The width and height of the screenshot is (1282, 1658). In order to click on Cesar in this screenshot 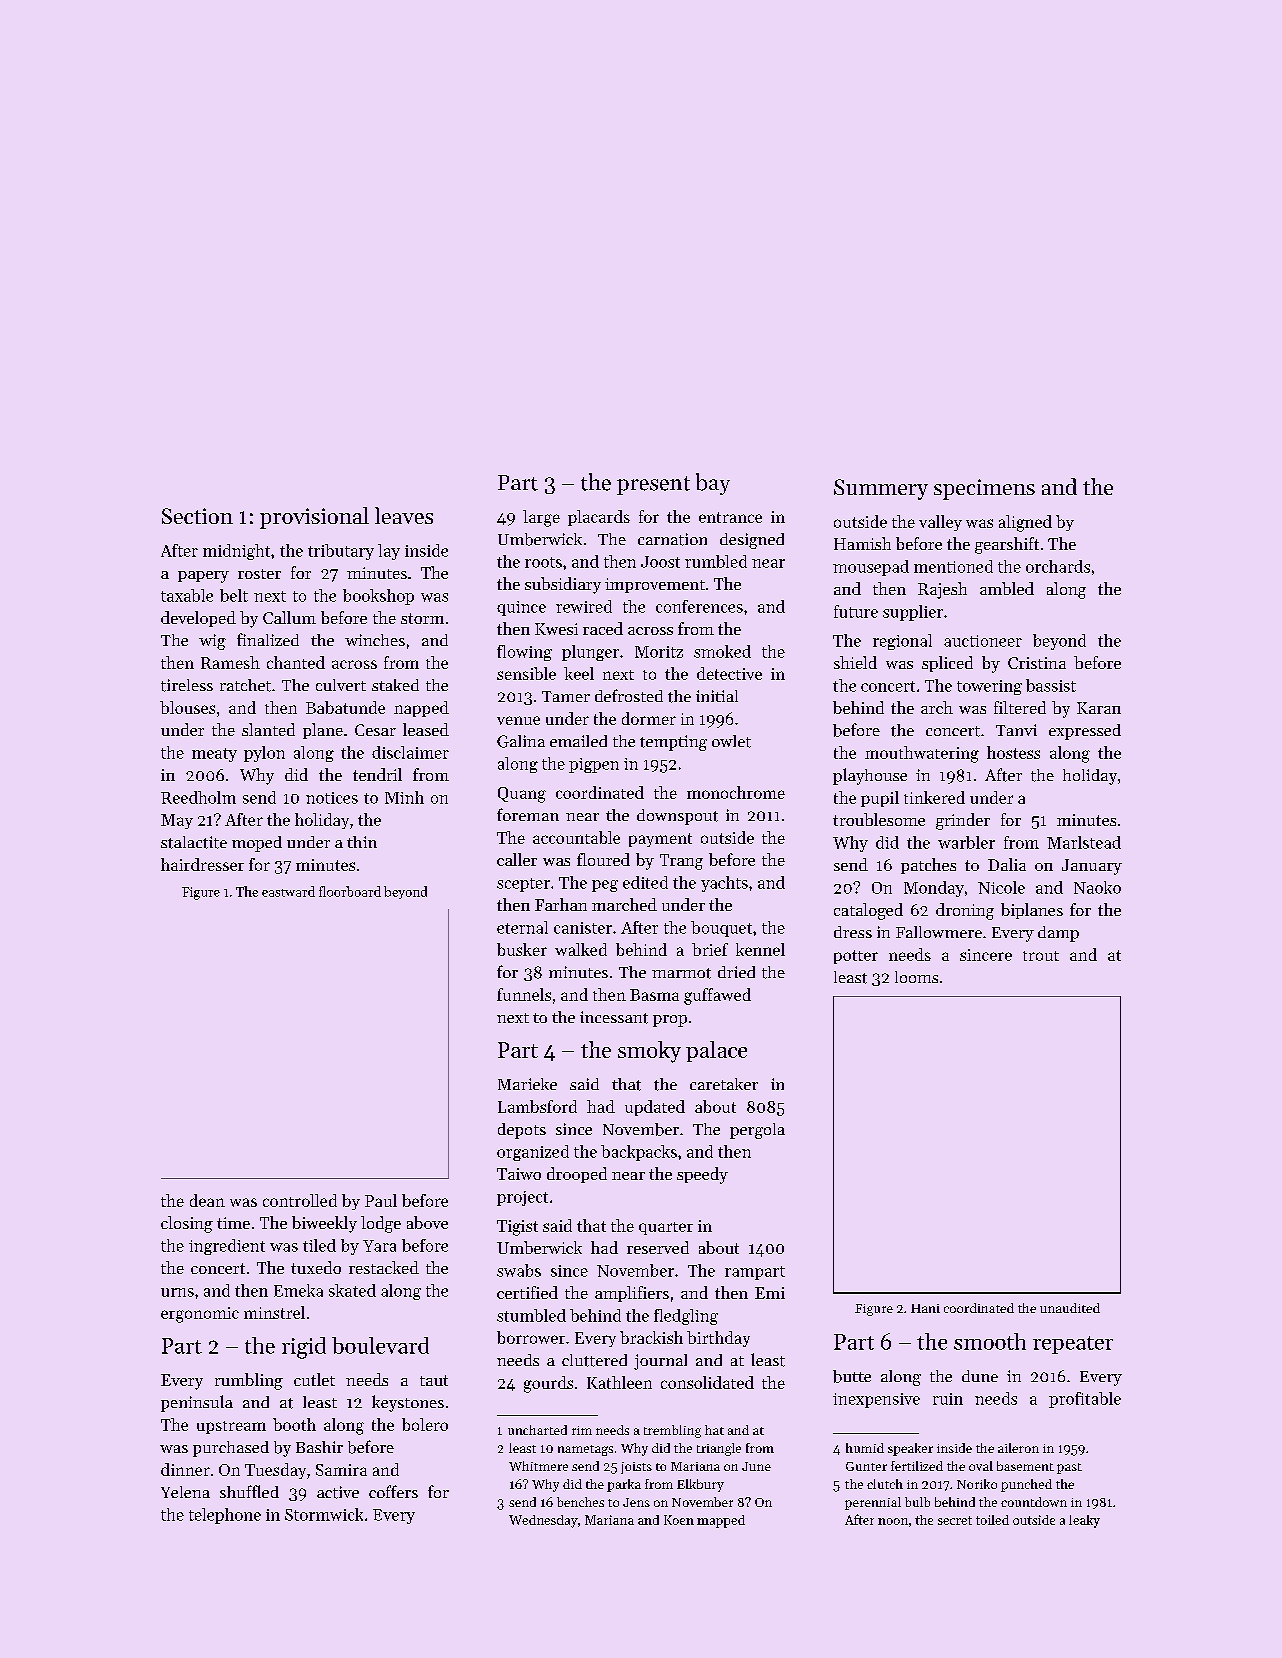, I will do `click(375, 730)`.
